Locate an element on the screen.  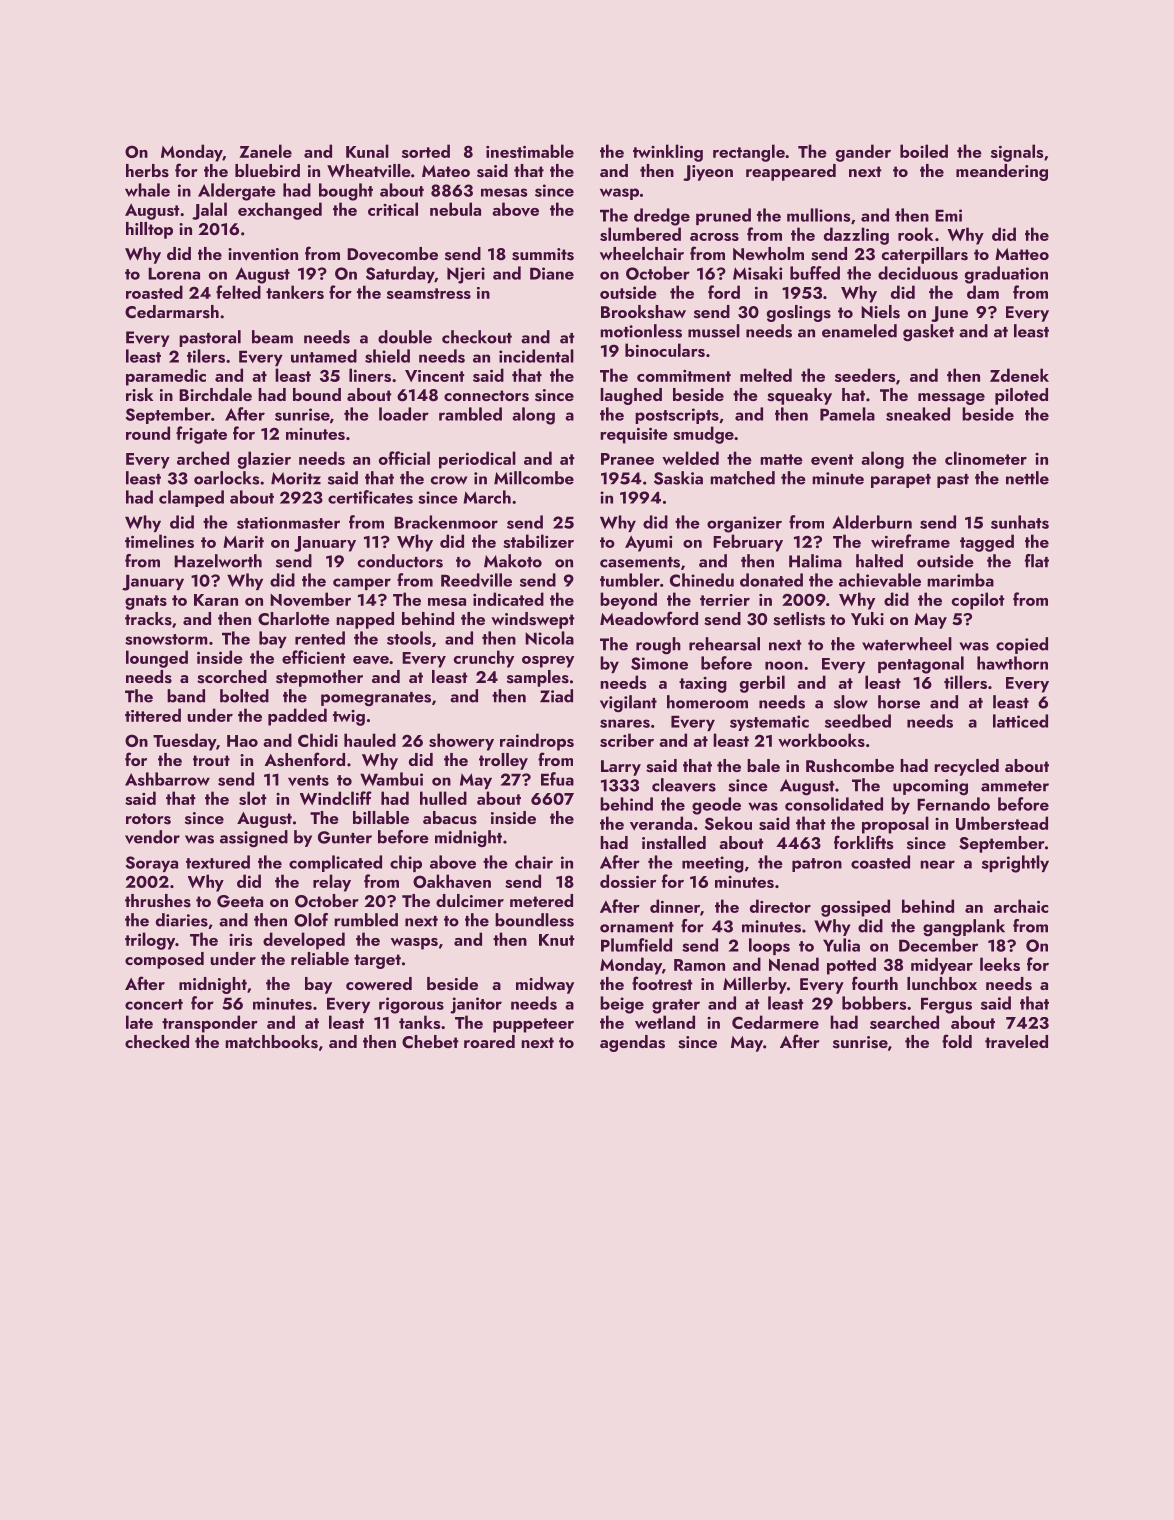
seeders is located at coordinates (865, 375).
